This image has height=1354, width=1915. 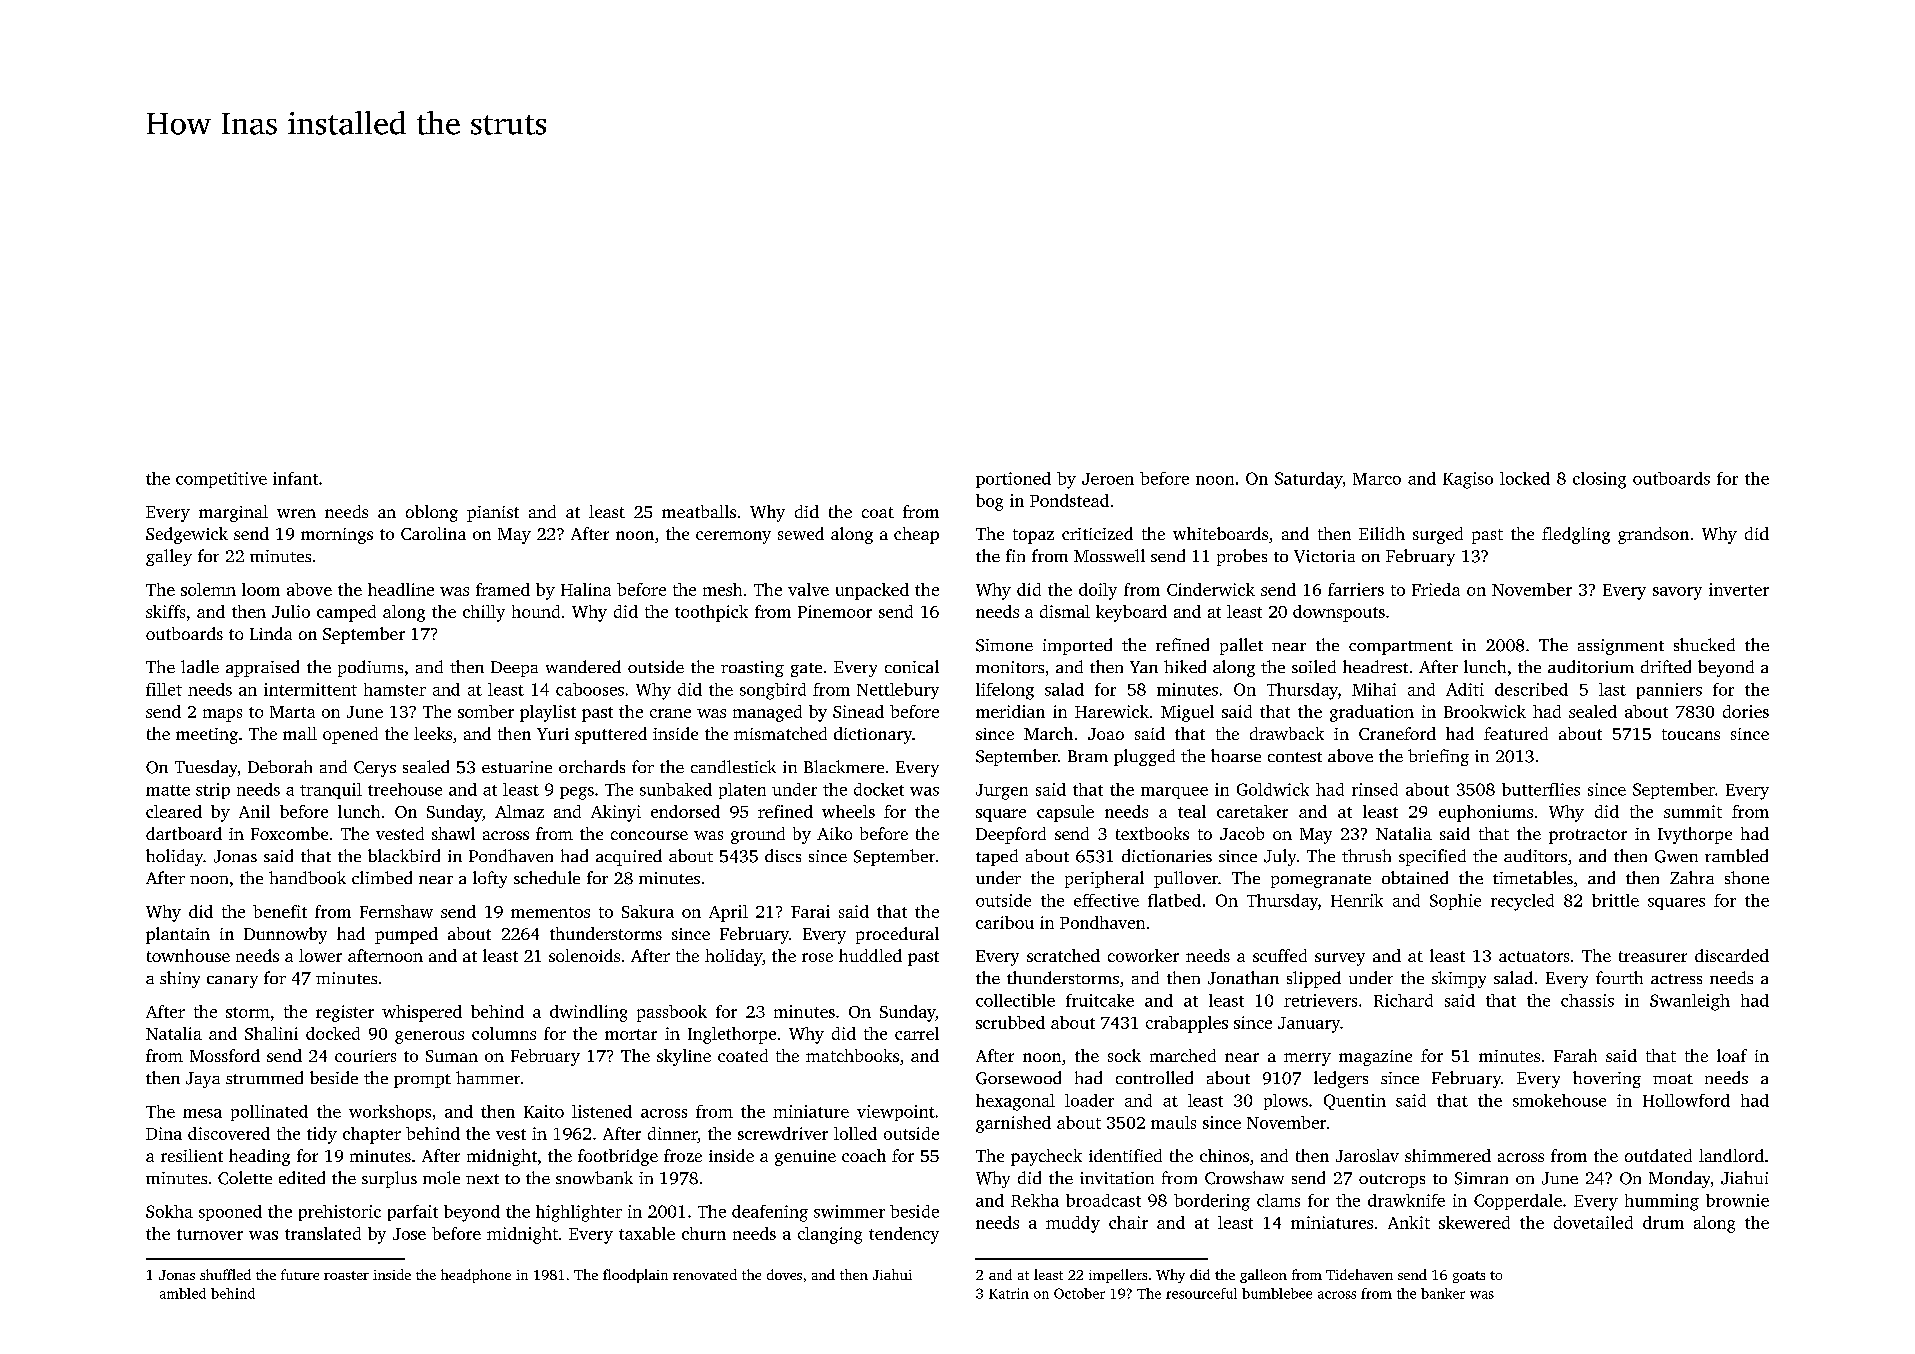 What do you see at coordinates (1187, 713) in the image?
I see `Miguel` at bounding box center [1187, 713].
